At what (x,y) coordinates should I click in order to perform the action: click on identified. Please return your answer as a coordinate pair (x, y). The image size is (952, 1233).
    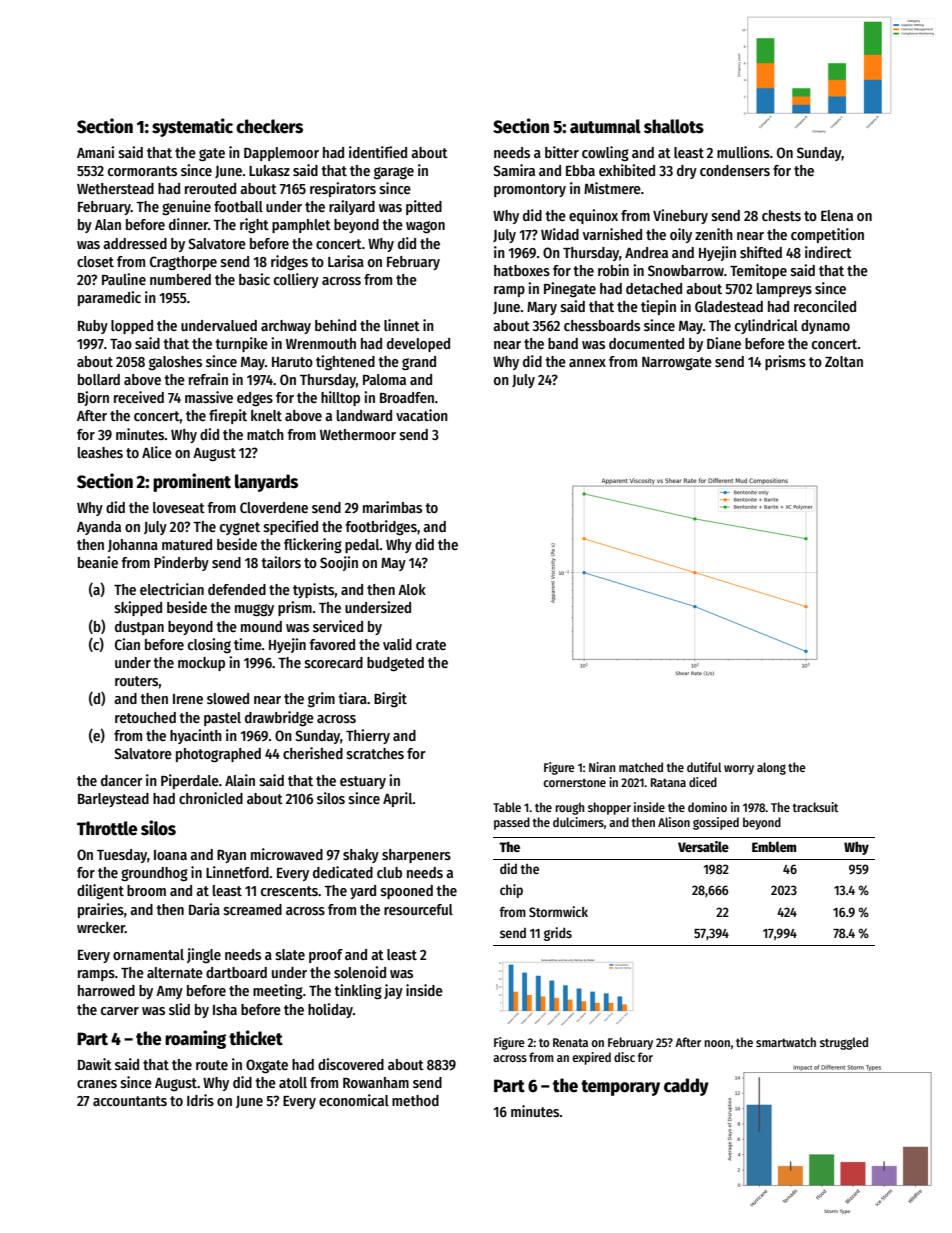
    Looking at the image, I should click on (378, 152).
